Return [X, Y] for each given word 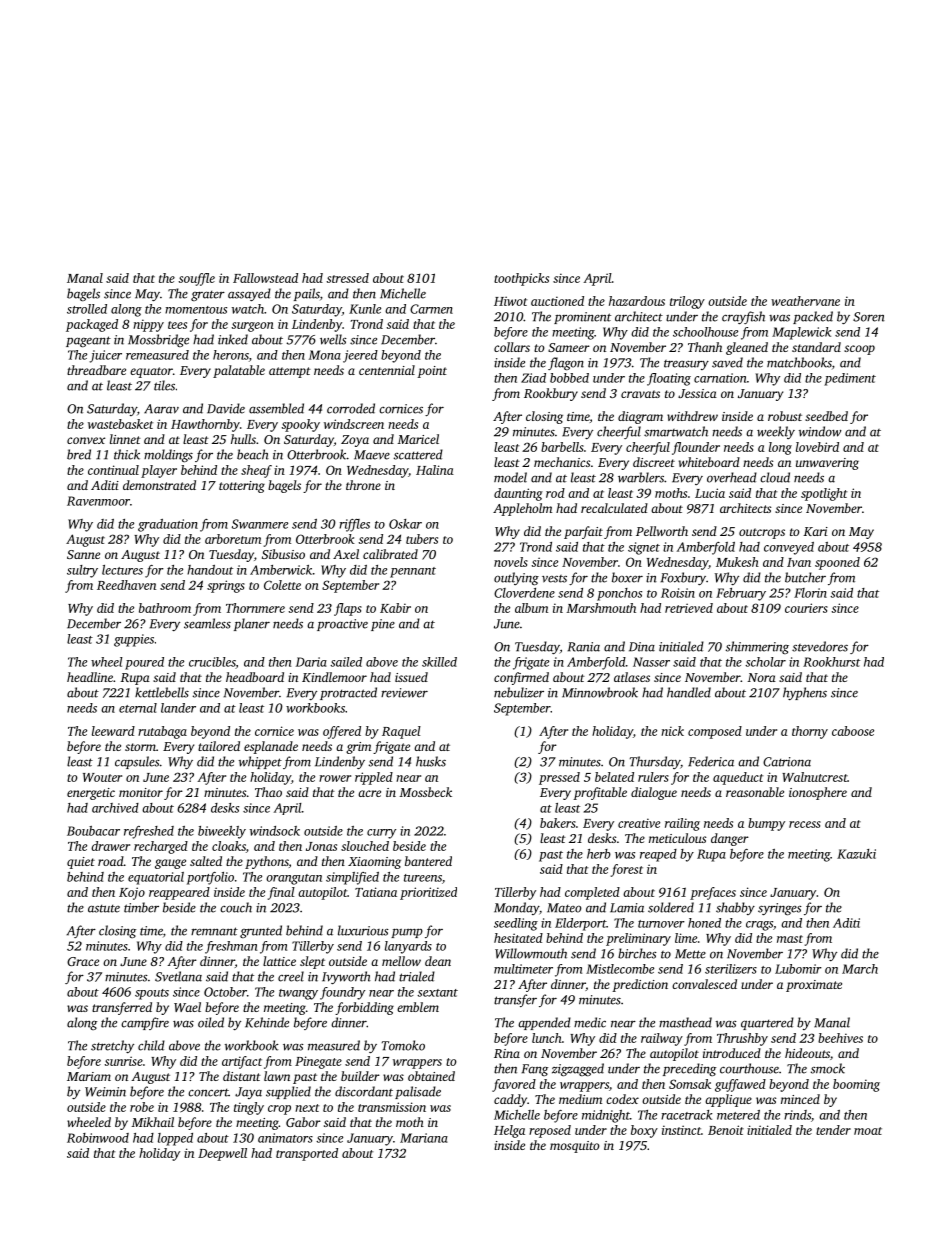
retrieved [689, 608]
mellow [401, 961]
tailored [219, 746]
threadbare [96, 370]
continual [113, 470]
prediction [640, 985]
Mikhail [152, 1122]
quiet [81, 863]
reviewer [404, 693]
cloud [775, 477]
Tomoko [403, 1045]
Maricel [418, 439]
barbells [562, 447]
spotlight [824, 494]
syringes [780, 909]
